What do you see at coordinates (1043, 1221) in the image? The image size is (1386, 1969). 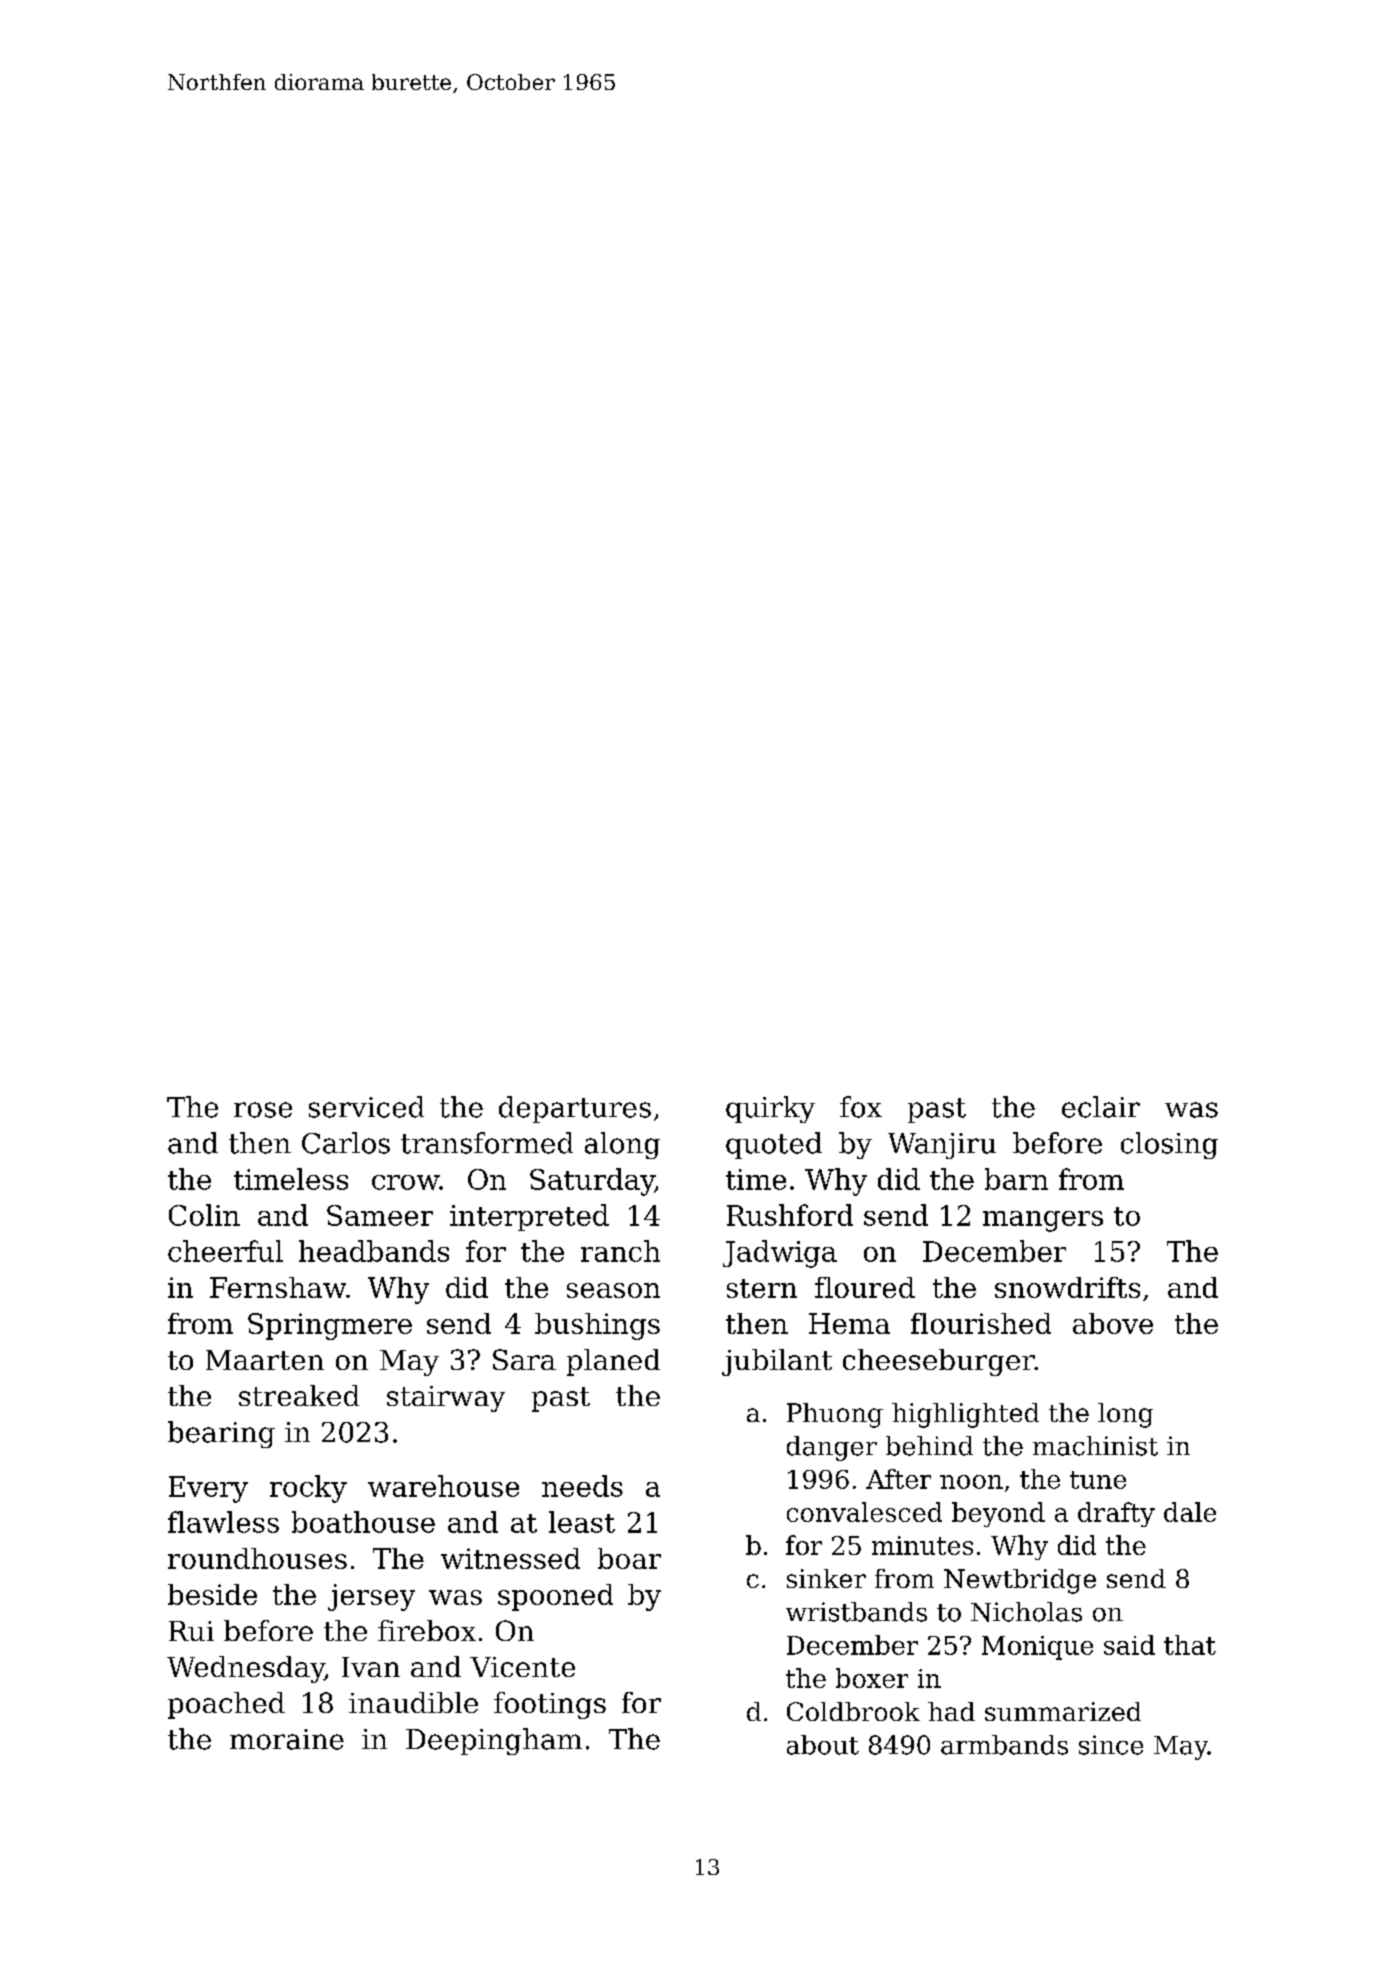 I see `mangers` at bounding box center [1043, 1221].
